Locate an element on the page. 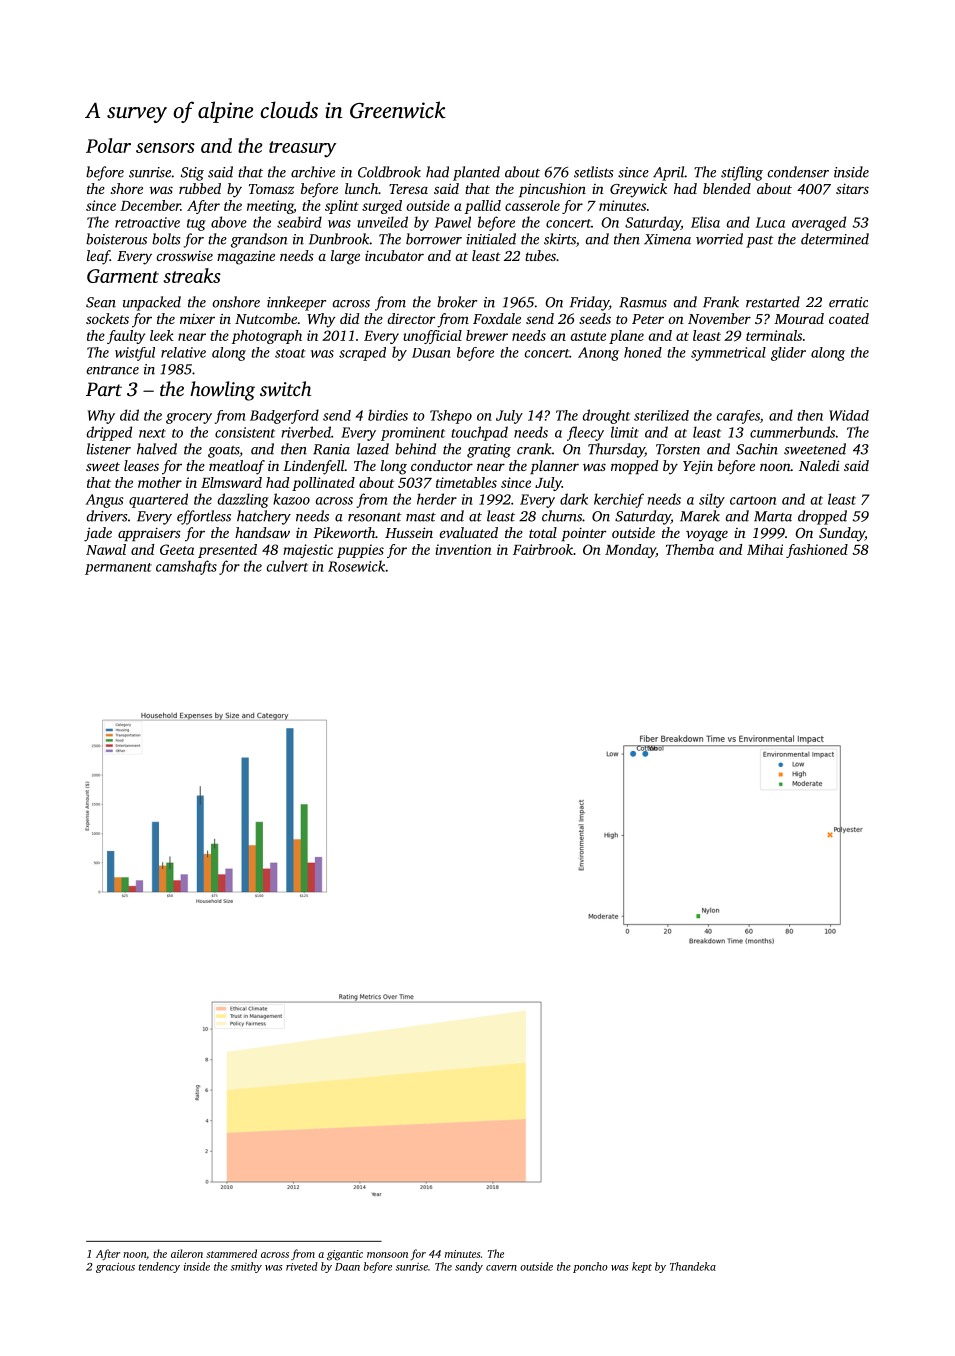 This page has height=1356, width=955. Anong is located at coordinates (598, 354).
